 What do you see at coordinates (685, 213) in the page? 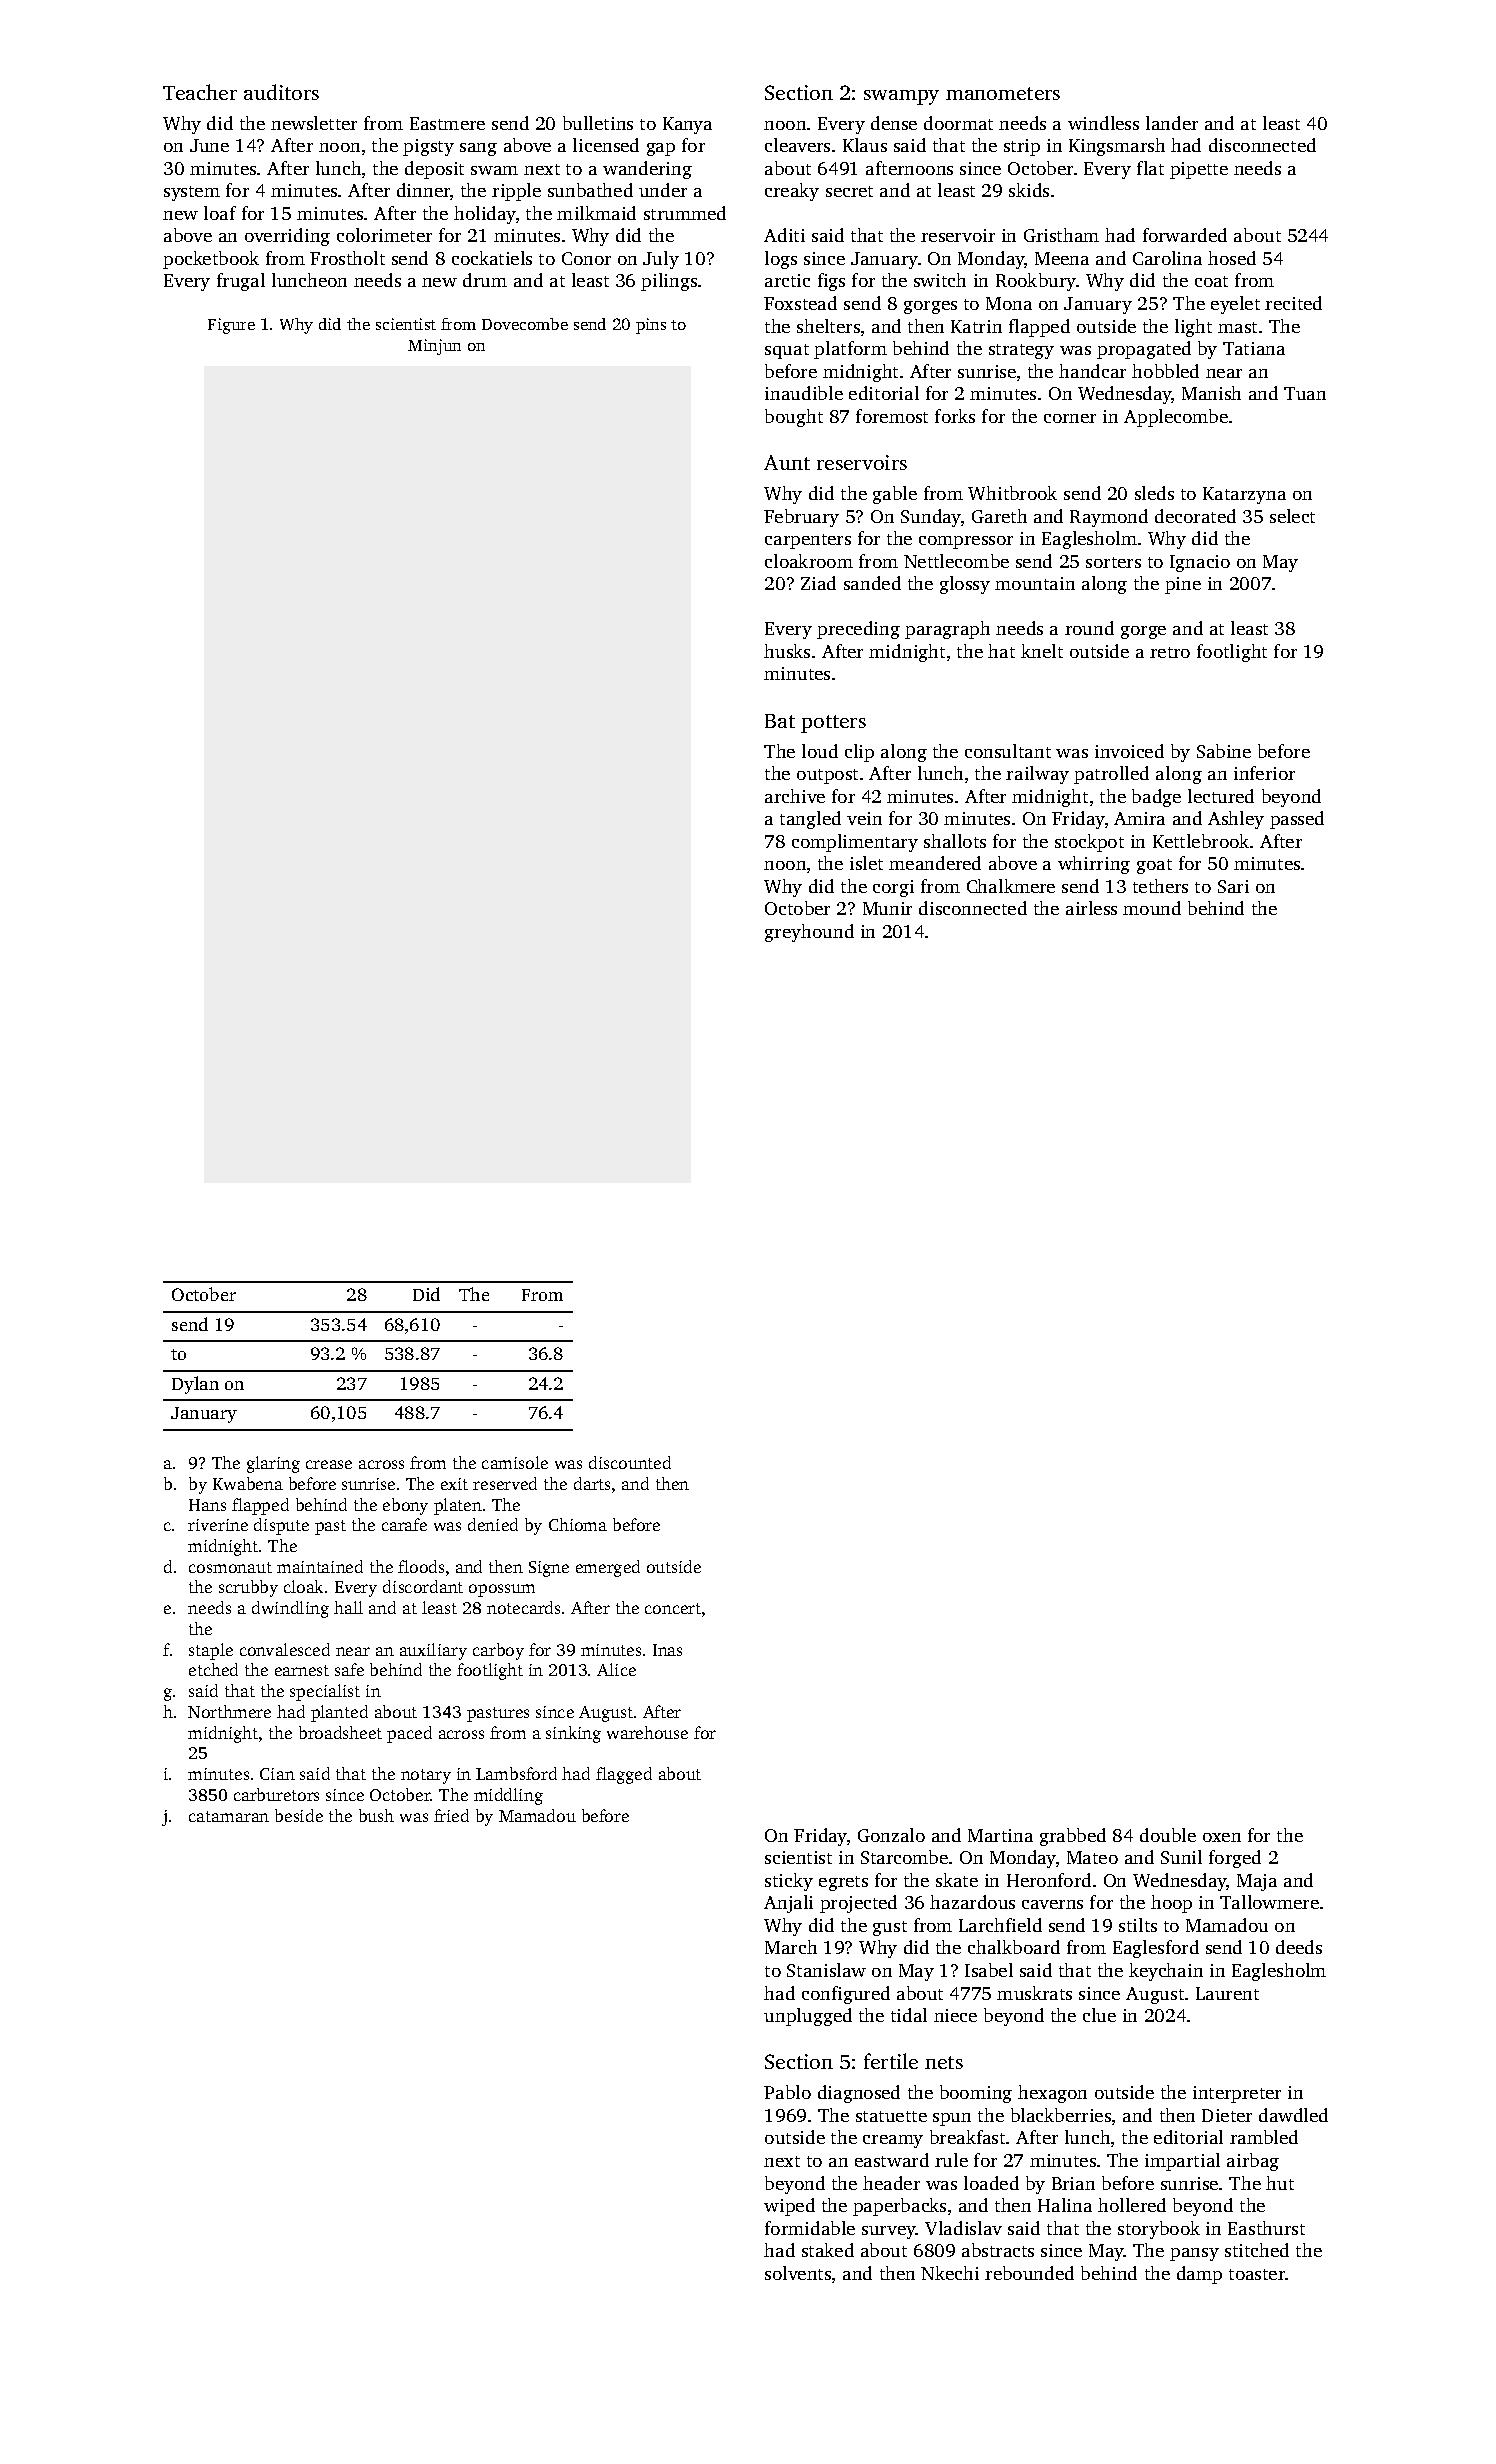
I see `strummed` at bounding box center [685, 213].
